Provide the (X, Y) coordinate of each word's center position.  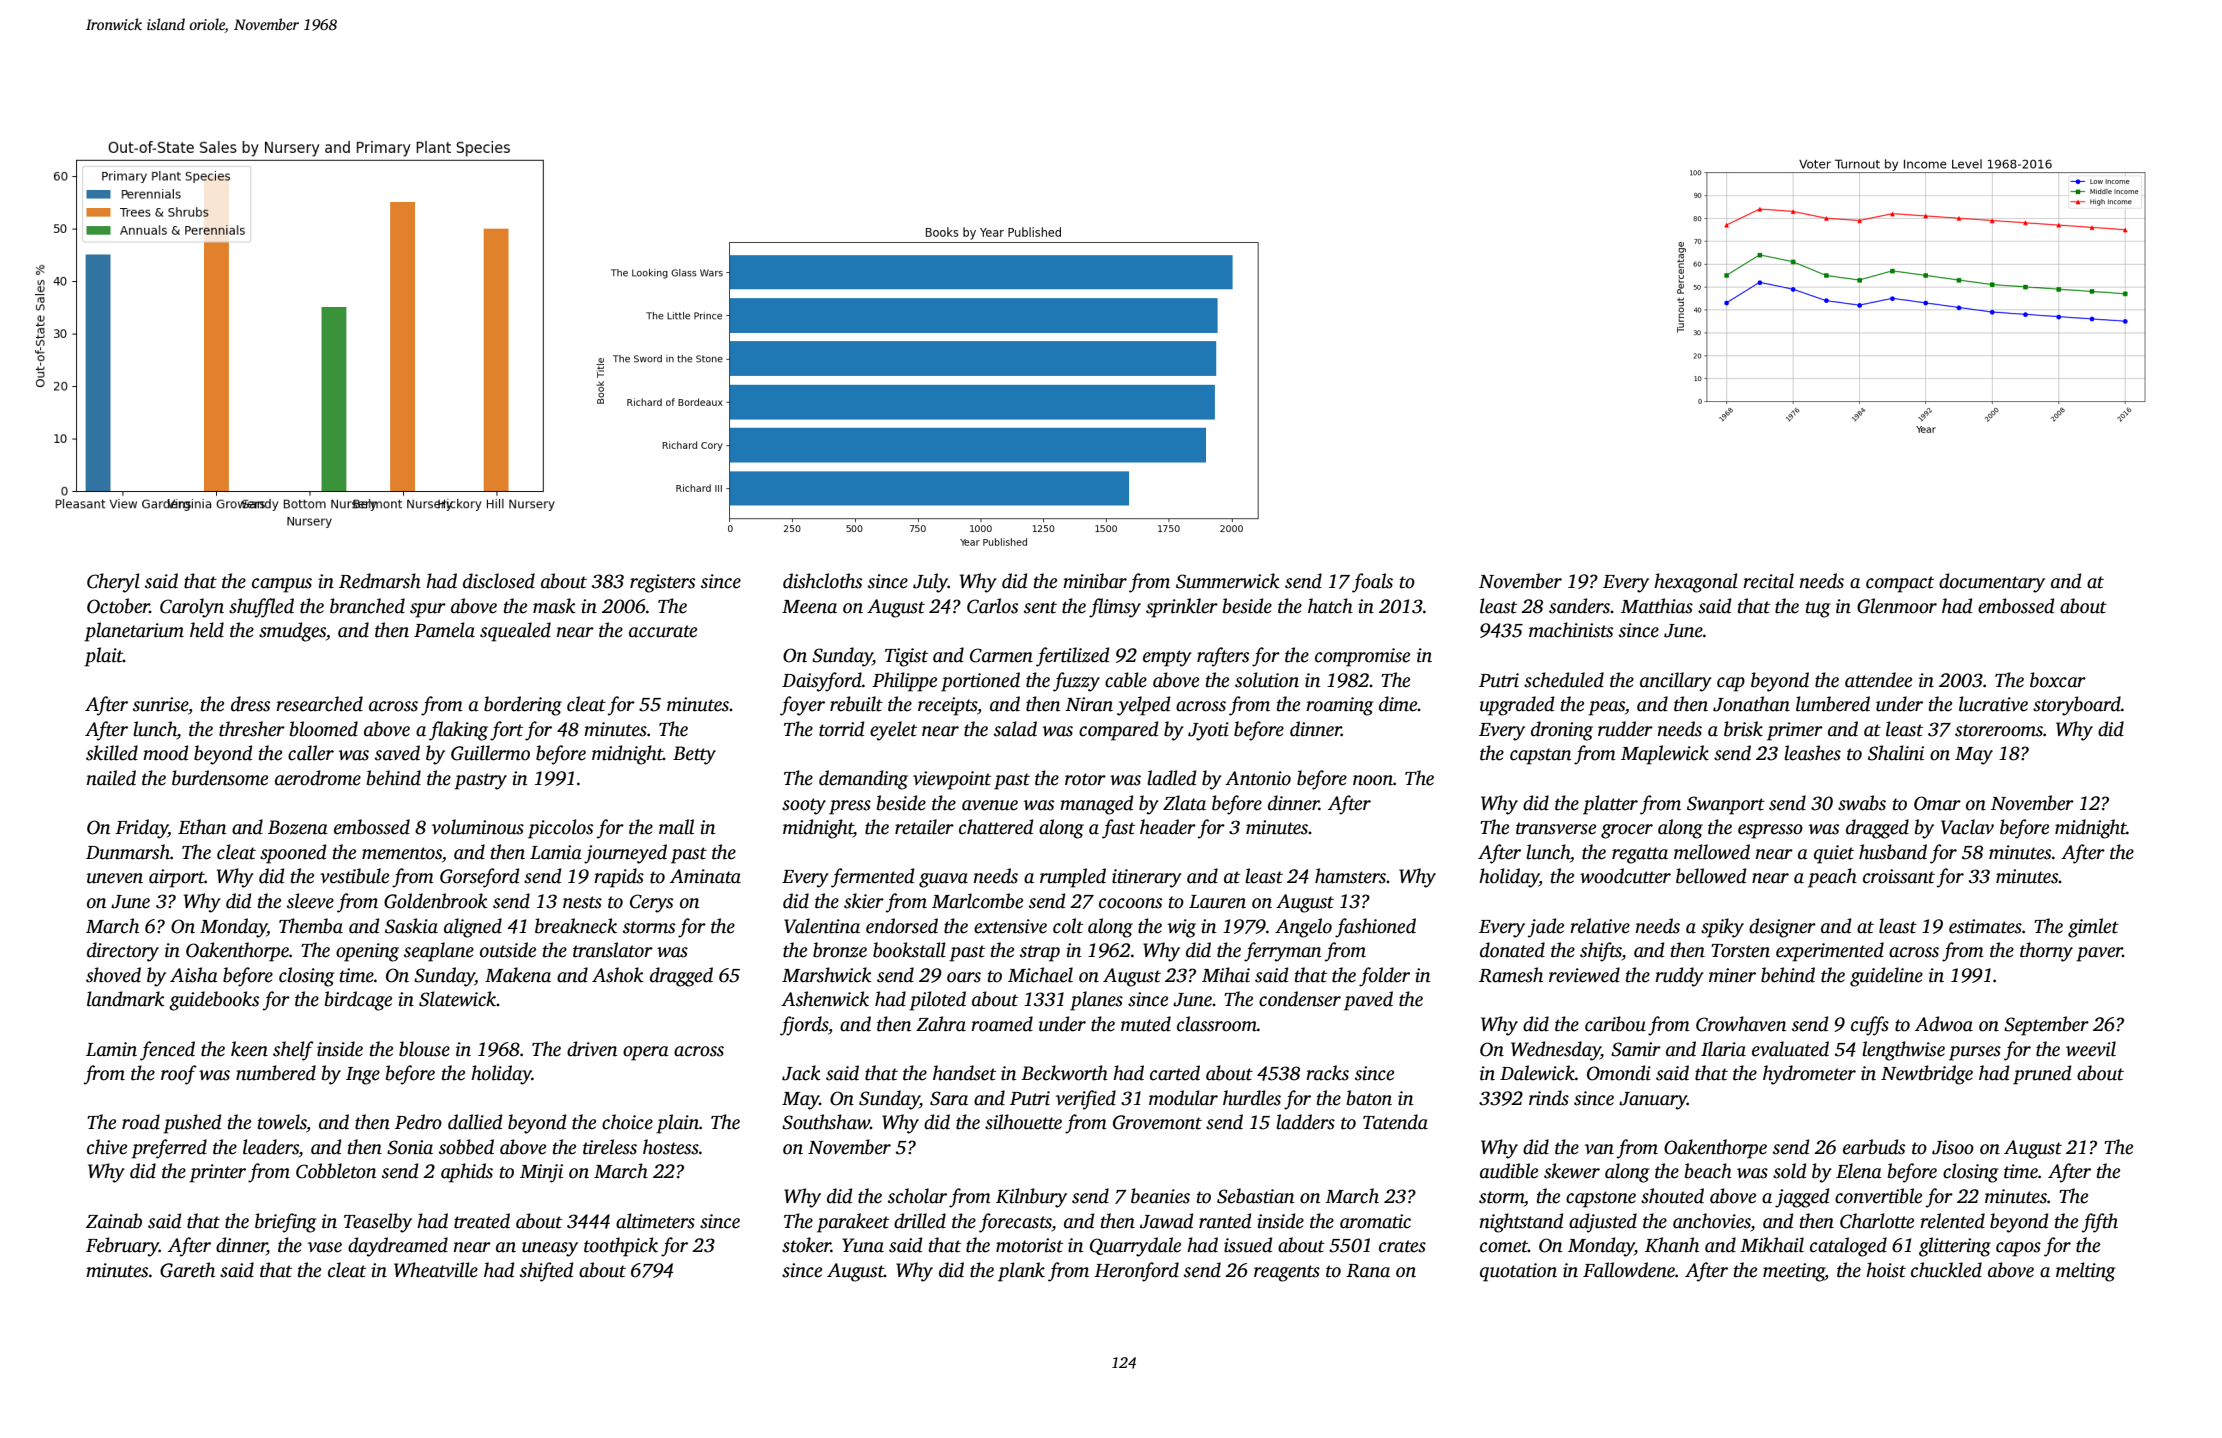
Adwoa (1944, 1024)
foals (1372, 583)
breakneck (576, 926)
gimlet (2093, 928)
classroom (1217, 1024)
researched (319, 704)
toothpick (621, 1247)
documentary (1992, 583)
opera (646, 1053)
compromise (1362, 657)
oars (964, 977)
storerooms (1999, 730)
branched (367, 606)
